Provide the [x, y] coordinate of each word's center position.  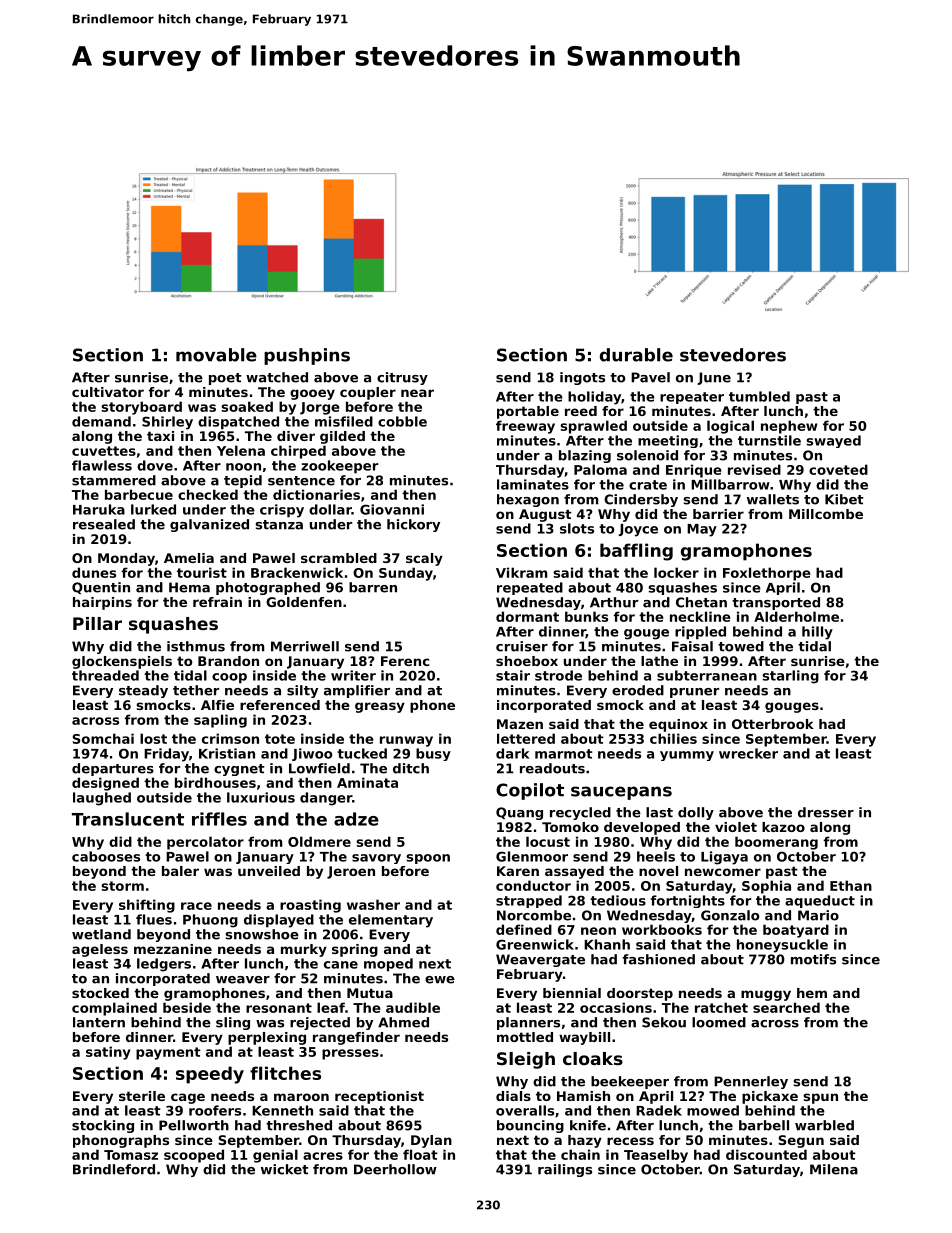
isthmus [196, 646]
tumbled [759, 396]
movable [216, 355]
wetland [101, 934]
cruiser [522, 646]
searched [786, 1007]
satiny [108, 1053]
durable [636, 355]
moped [388, 965]
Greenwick [535, 944]
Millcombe [826, 514]
